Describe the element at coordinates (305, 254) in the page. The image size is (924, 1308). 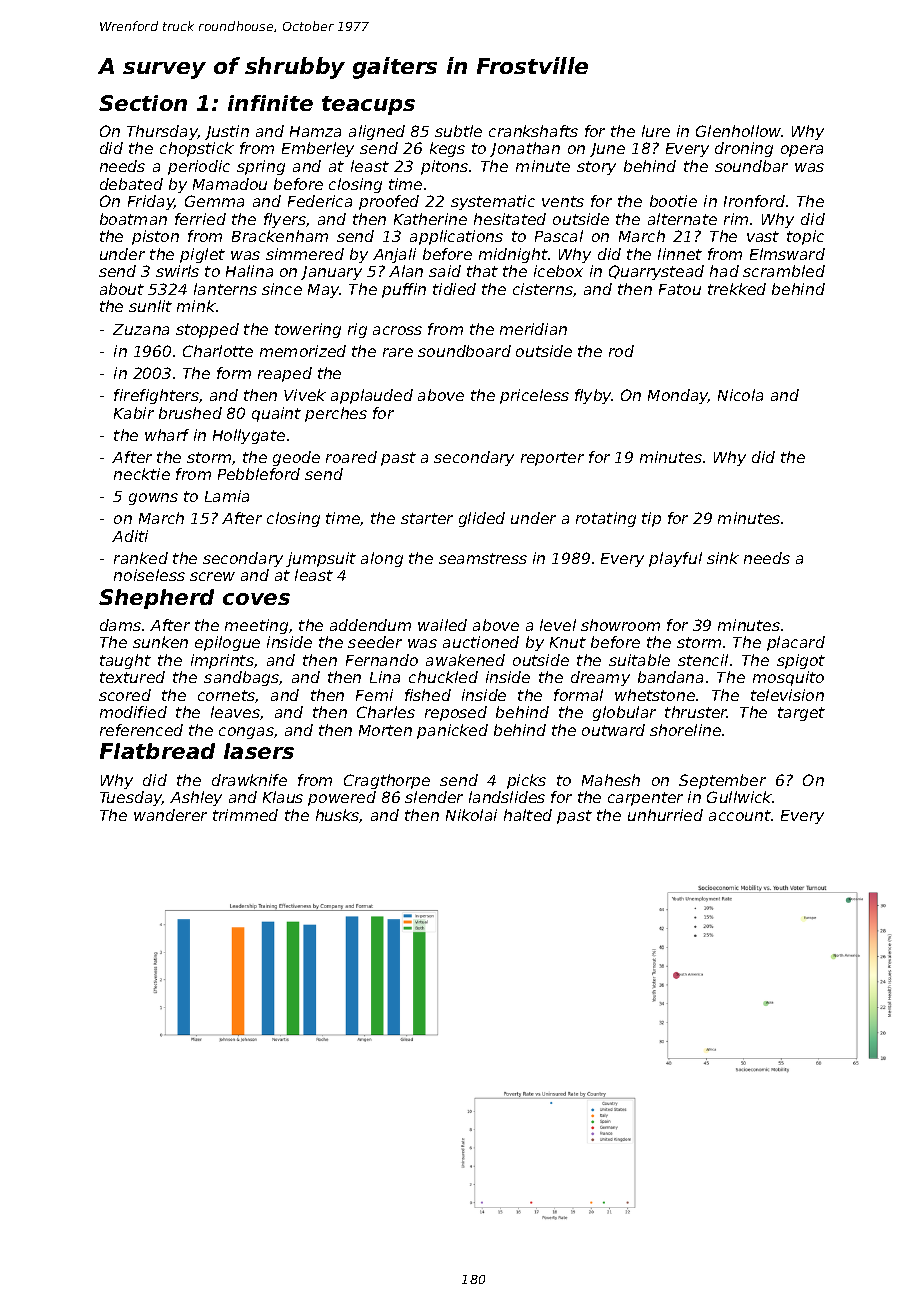
I see `simmered` at that location.
